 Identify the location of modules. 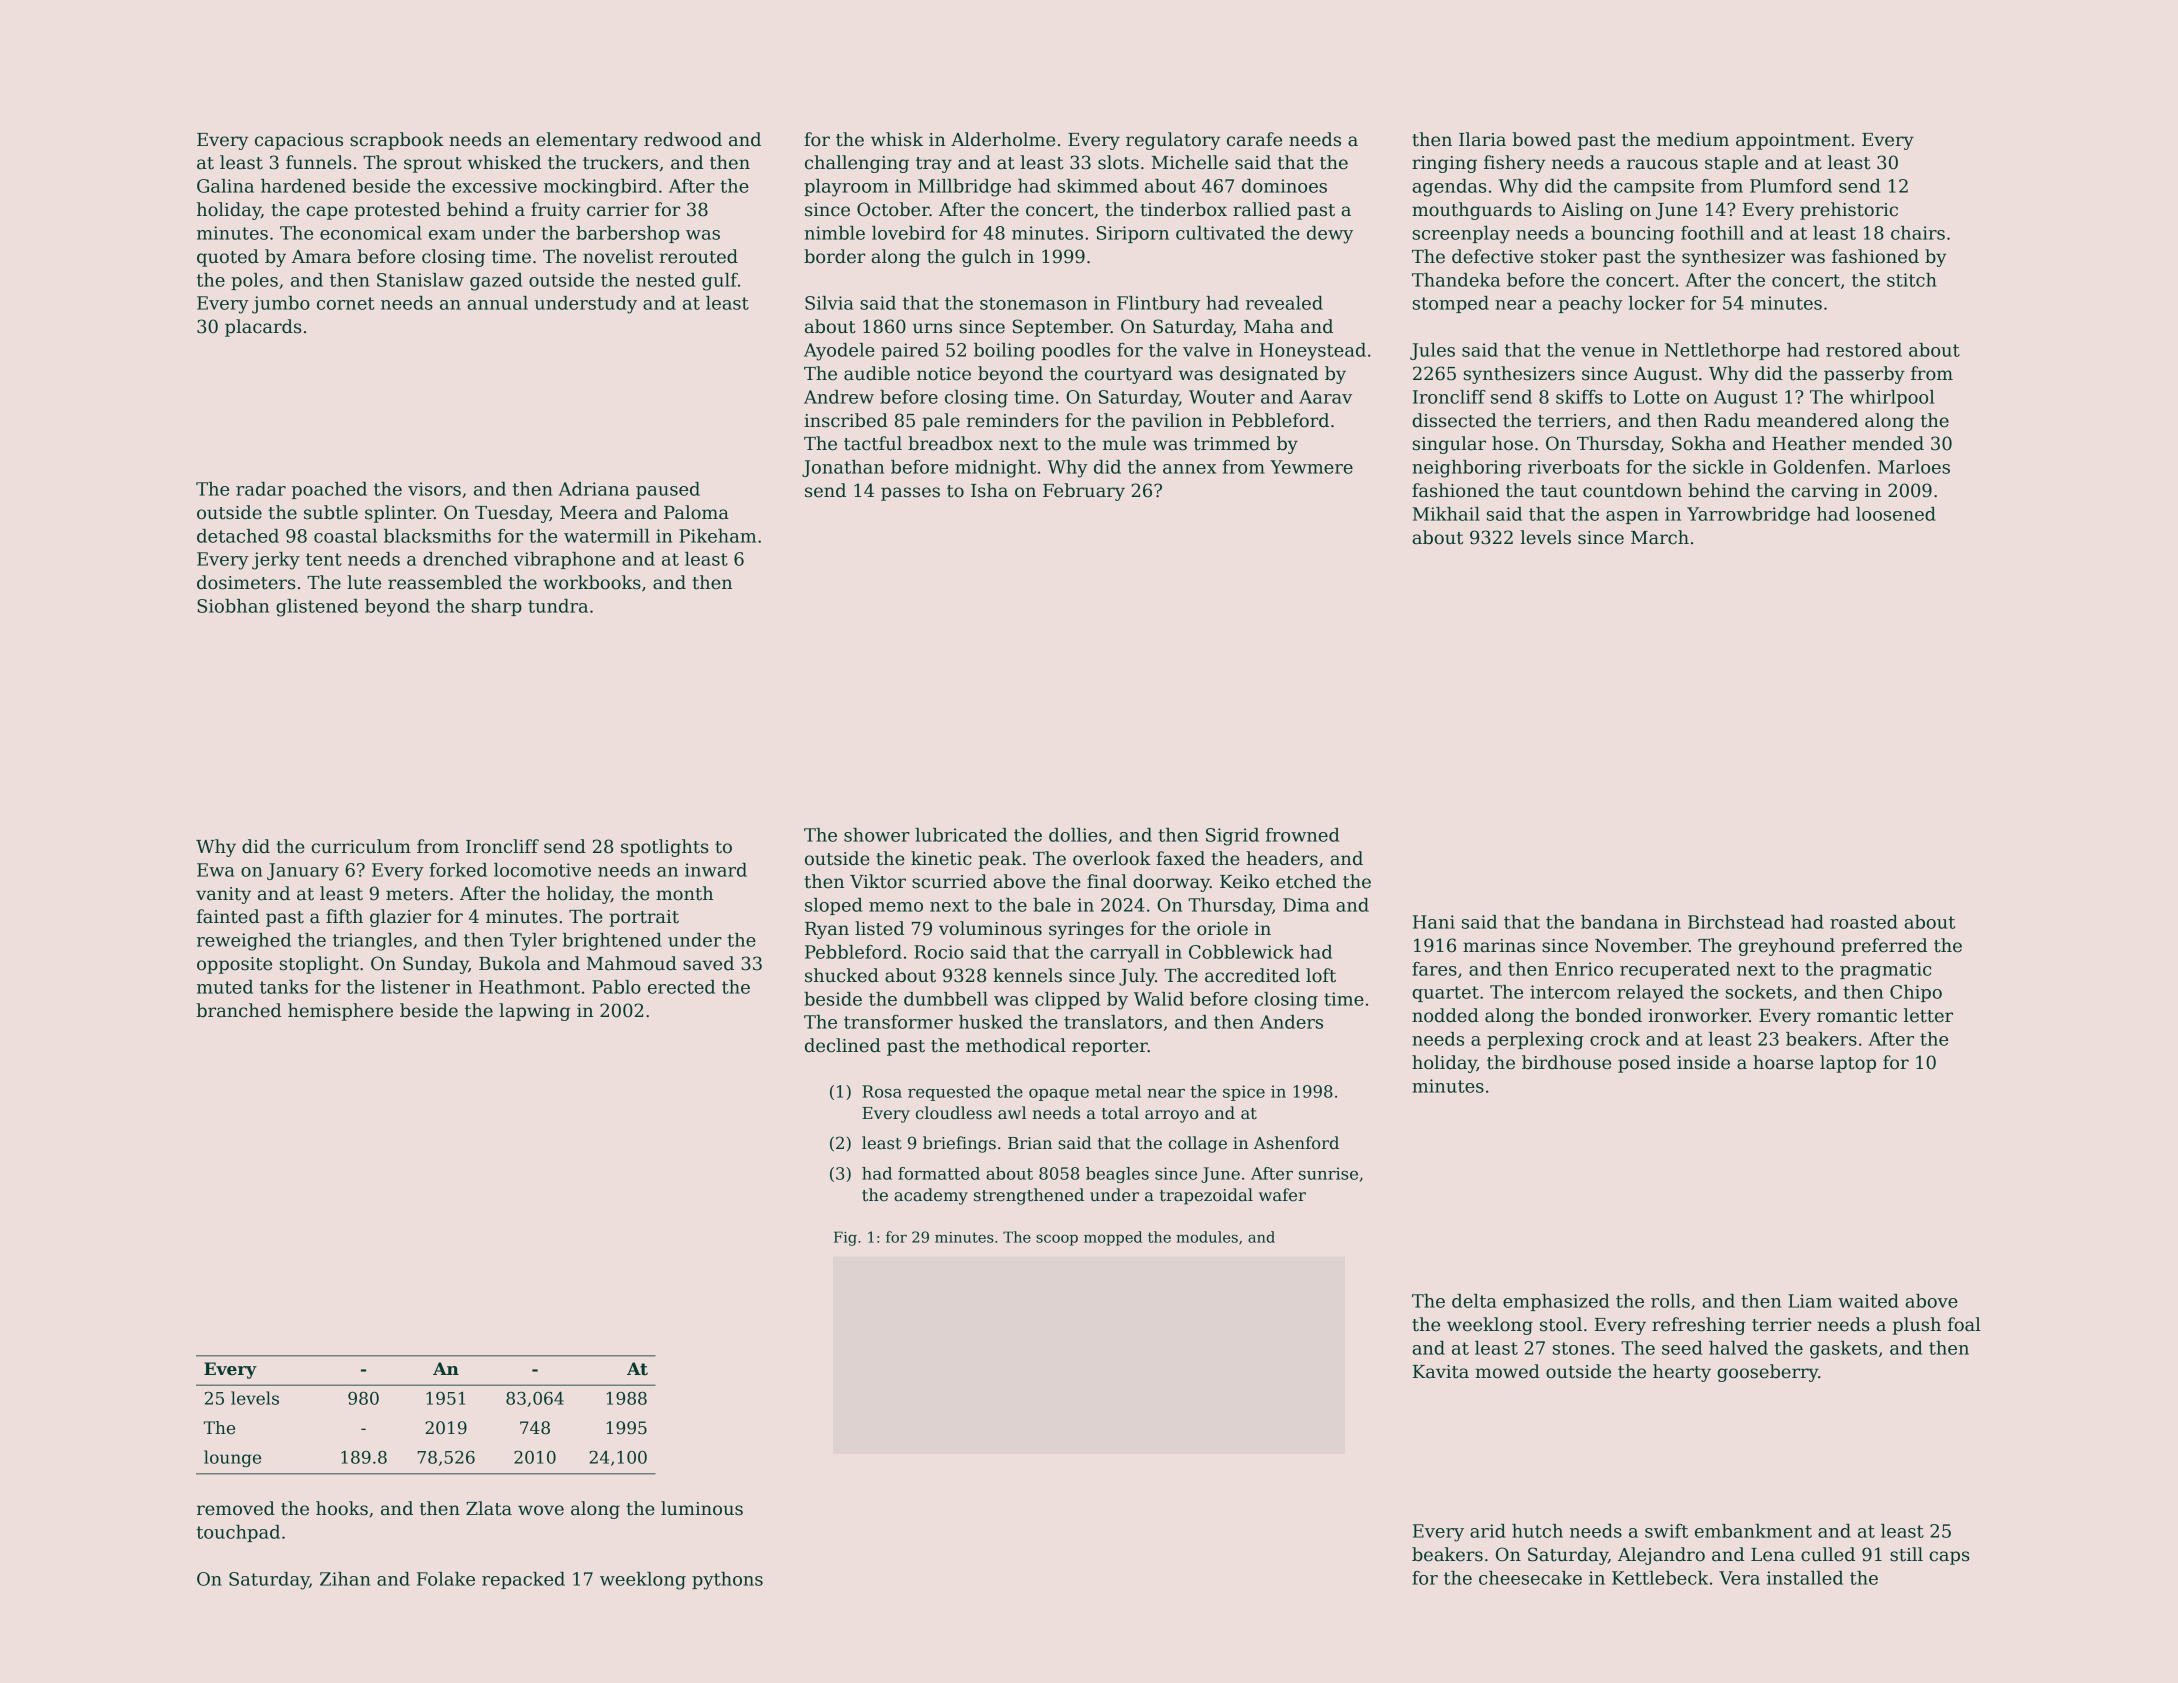
(1207, 1237).
